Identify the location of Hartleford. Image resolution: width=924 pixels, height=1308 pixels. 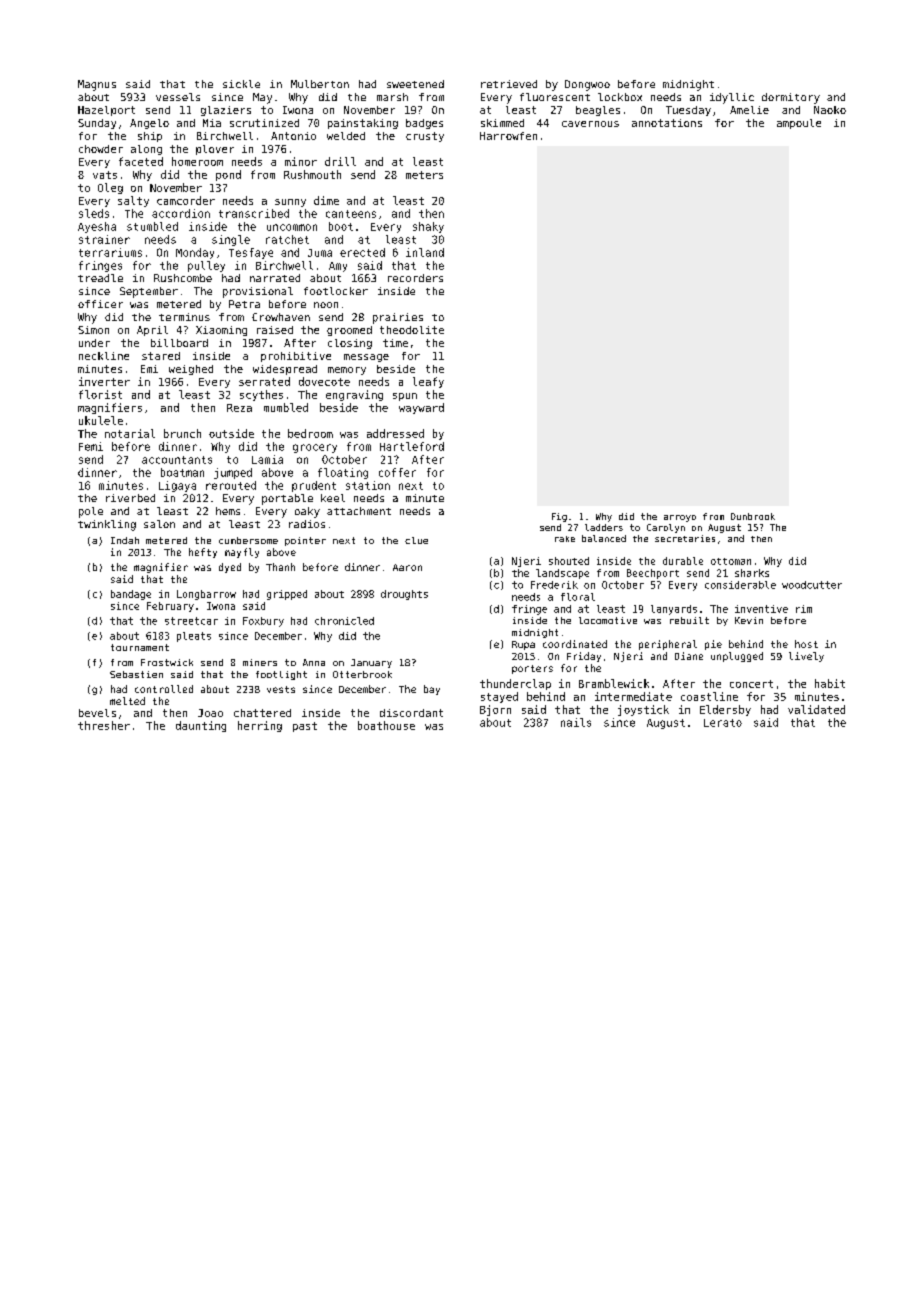
(412, 446).
